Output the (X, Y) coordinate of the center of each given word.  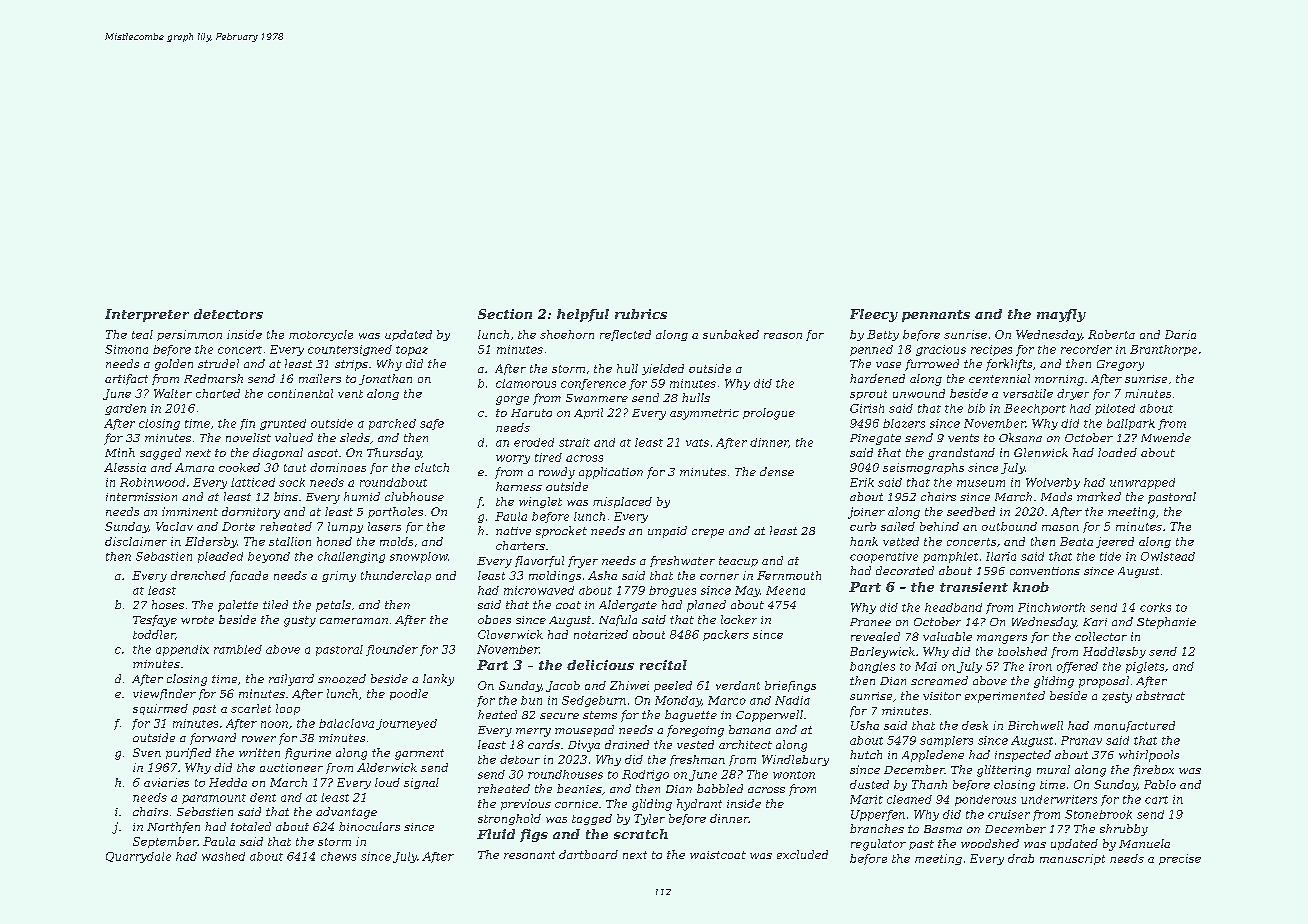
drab (1021, 858)
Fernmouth (789, 575)
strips (351, 365)
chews (338, 856)
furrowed (932, 365)
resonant (529, 855)
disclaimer (136, 541)
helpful (583, 315)
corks (1155, 607)
